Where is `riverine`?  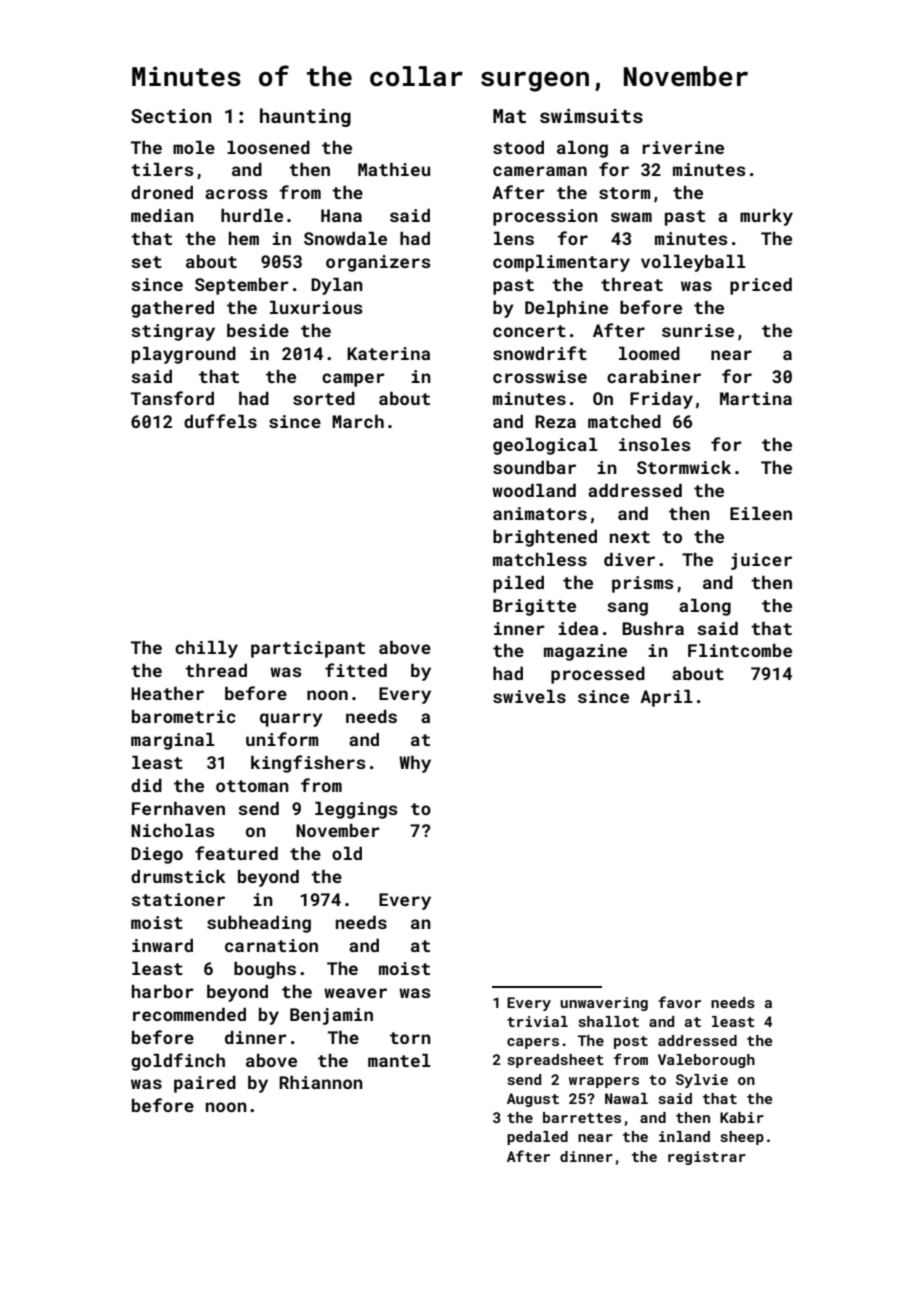
riverine is located at coordinates (683, 147).
